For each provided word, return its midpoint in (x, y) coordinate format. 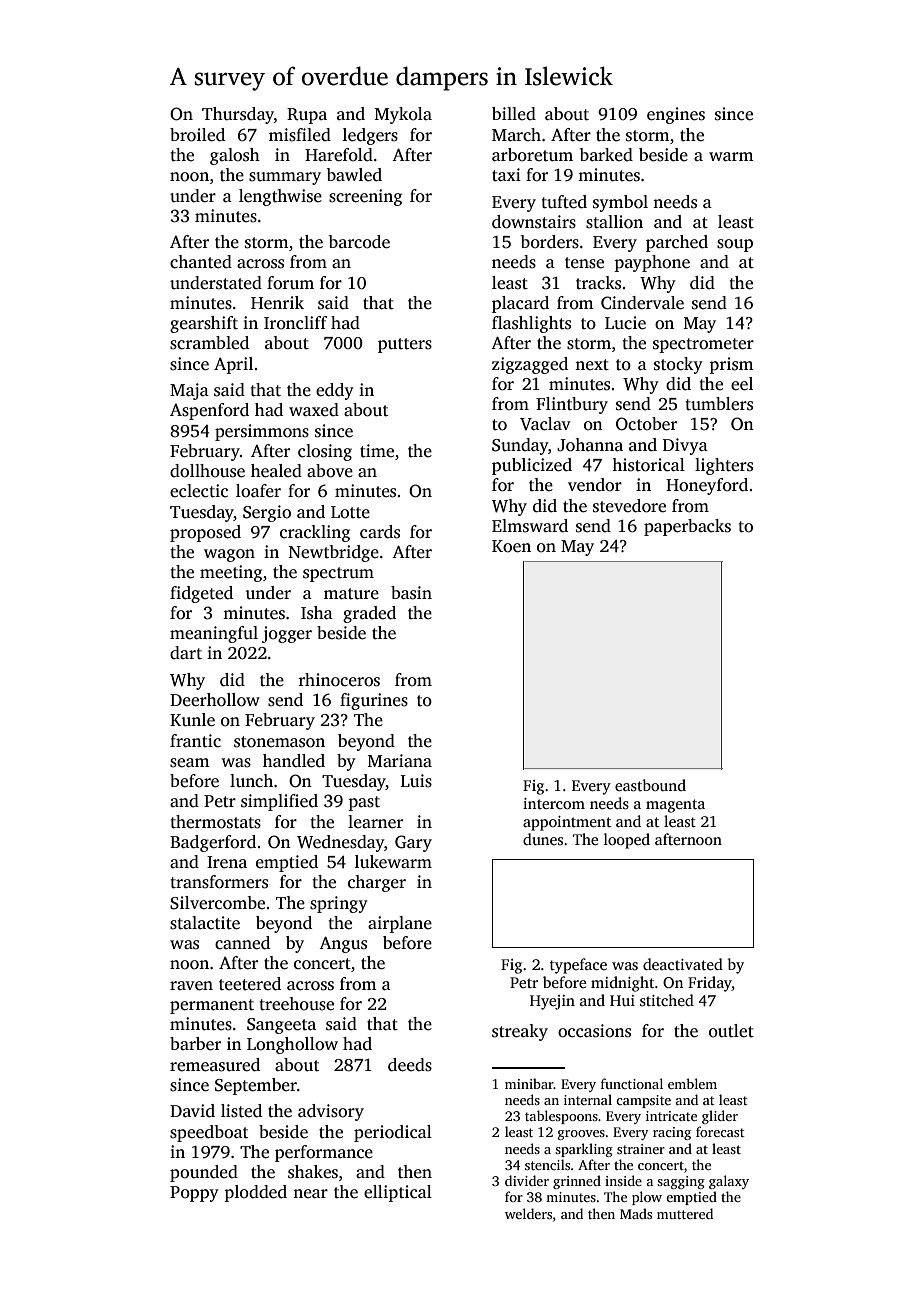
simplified (279, 802)
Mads (636, 1213)
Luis (416, 781)
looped (627, 841)
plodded (255, 1193)
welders (528, 1213)
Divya (685, 446)
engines (676, 115)
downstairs (534, 222)
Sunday (520, 446)
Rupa (307, 116)
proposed (205, 533)
